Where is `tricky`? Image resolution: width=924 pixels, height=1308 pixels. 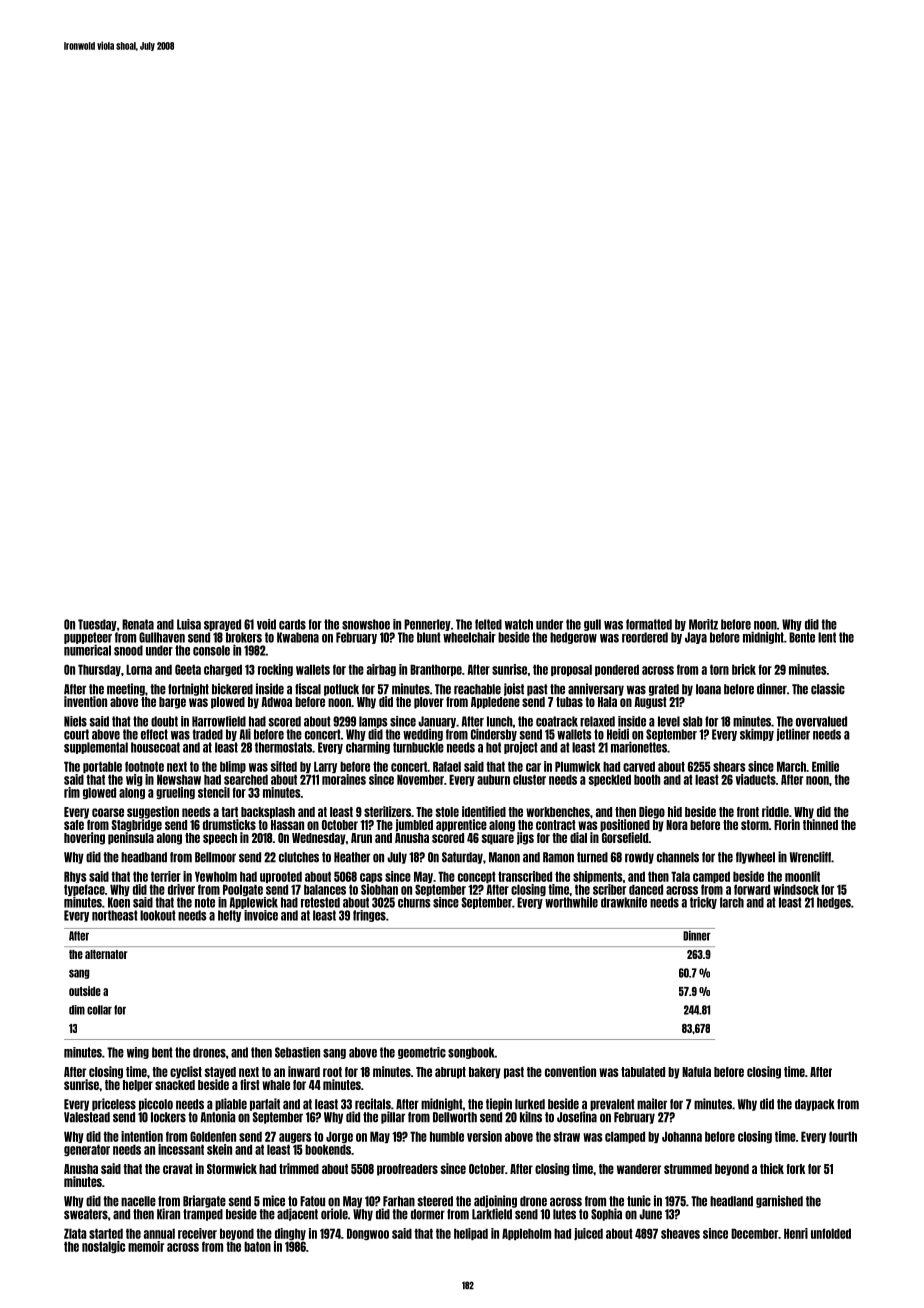
tricky is located at coordinates (703, 903).
